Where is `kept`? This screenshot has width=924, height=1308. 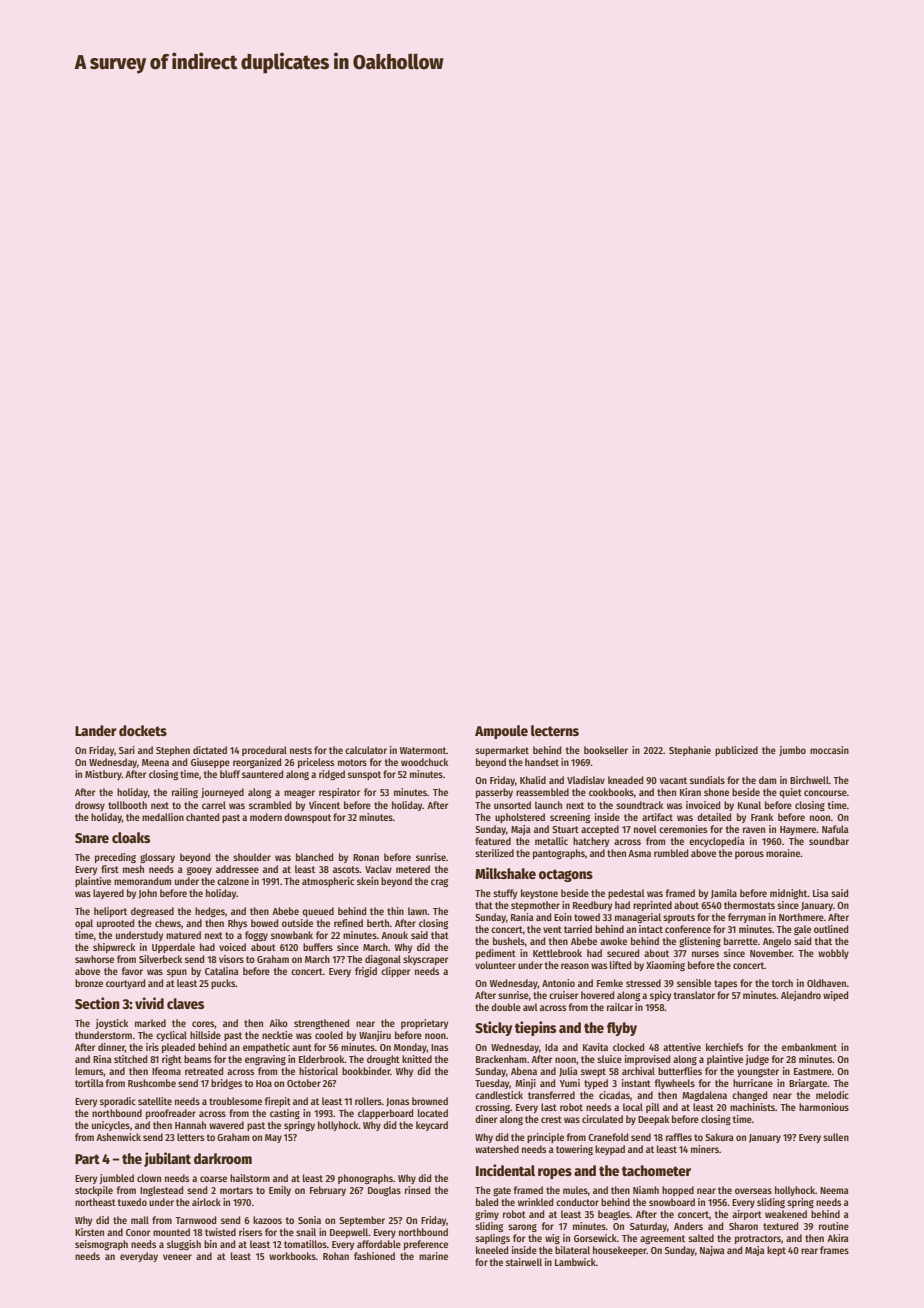
kept is located at coordinates (776, 1251).
